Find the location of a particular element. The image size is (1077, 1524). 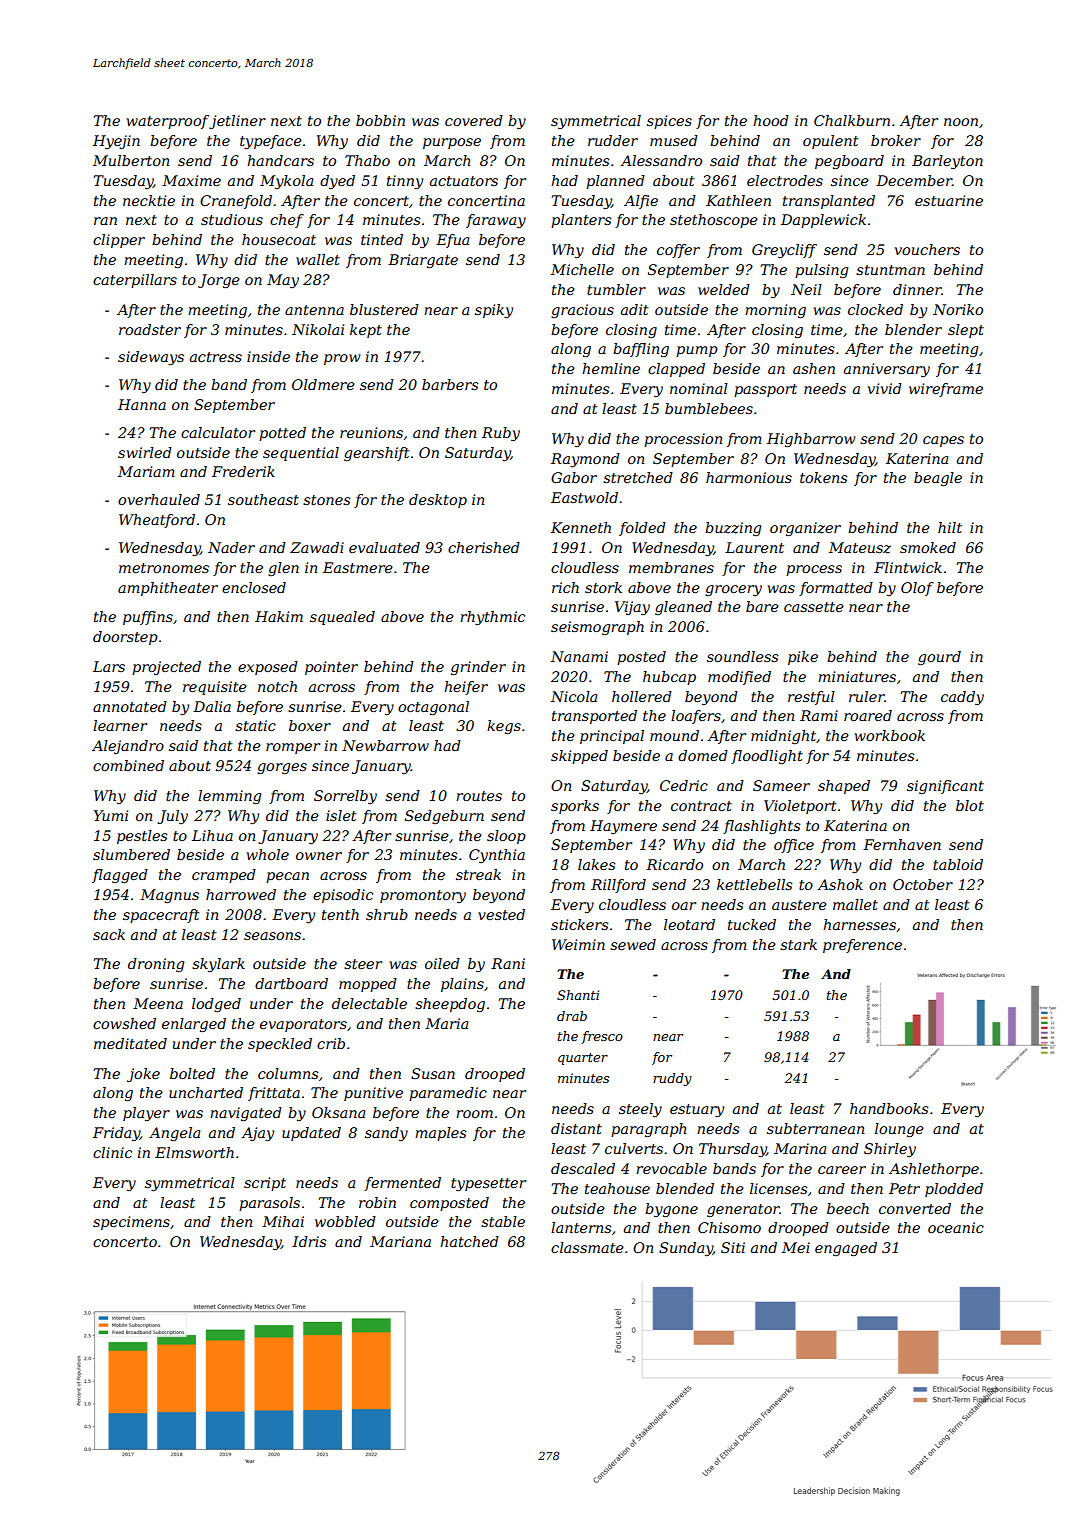

noon is located at coordinates (961, 122).
